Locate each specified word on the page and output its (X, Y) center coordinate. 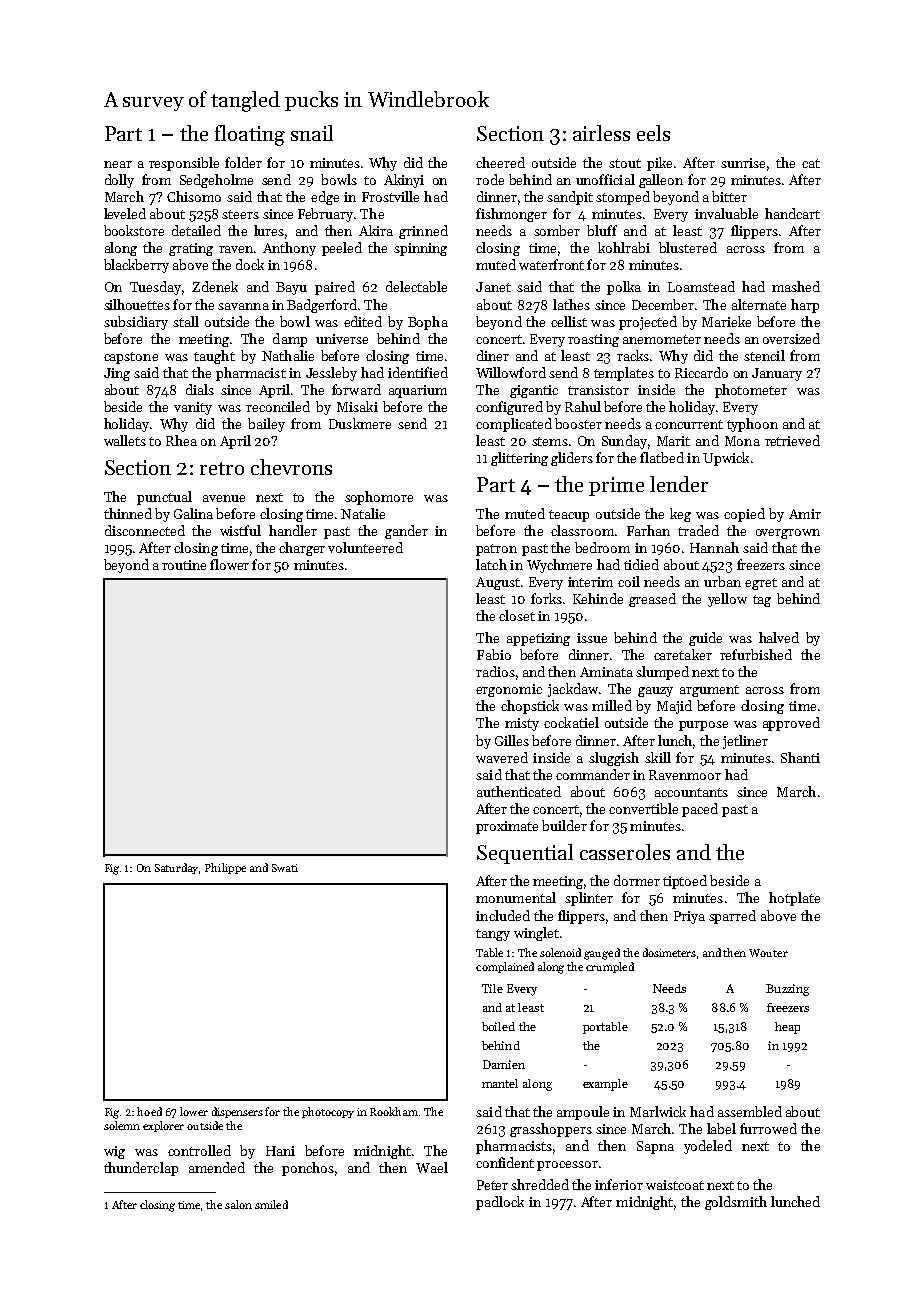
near (118, 164)
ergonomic (509, 690)
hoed (149, 1111)
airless (601, 133)
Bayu (291, 288)
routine (184, 565)
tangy (493, 935)
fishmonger (511, 215)
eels (653, 133)
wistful (240, 530)
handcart (792, 213)
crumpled (610, 967)
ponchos (308, 1169)
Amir (805, 514)
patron (496, 550)
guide (705, 639)
